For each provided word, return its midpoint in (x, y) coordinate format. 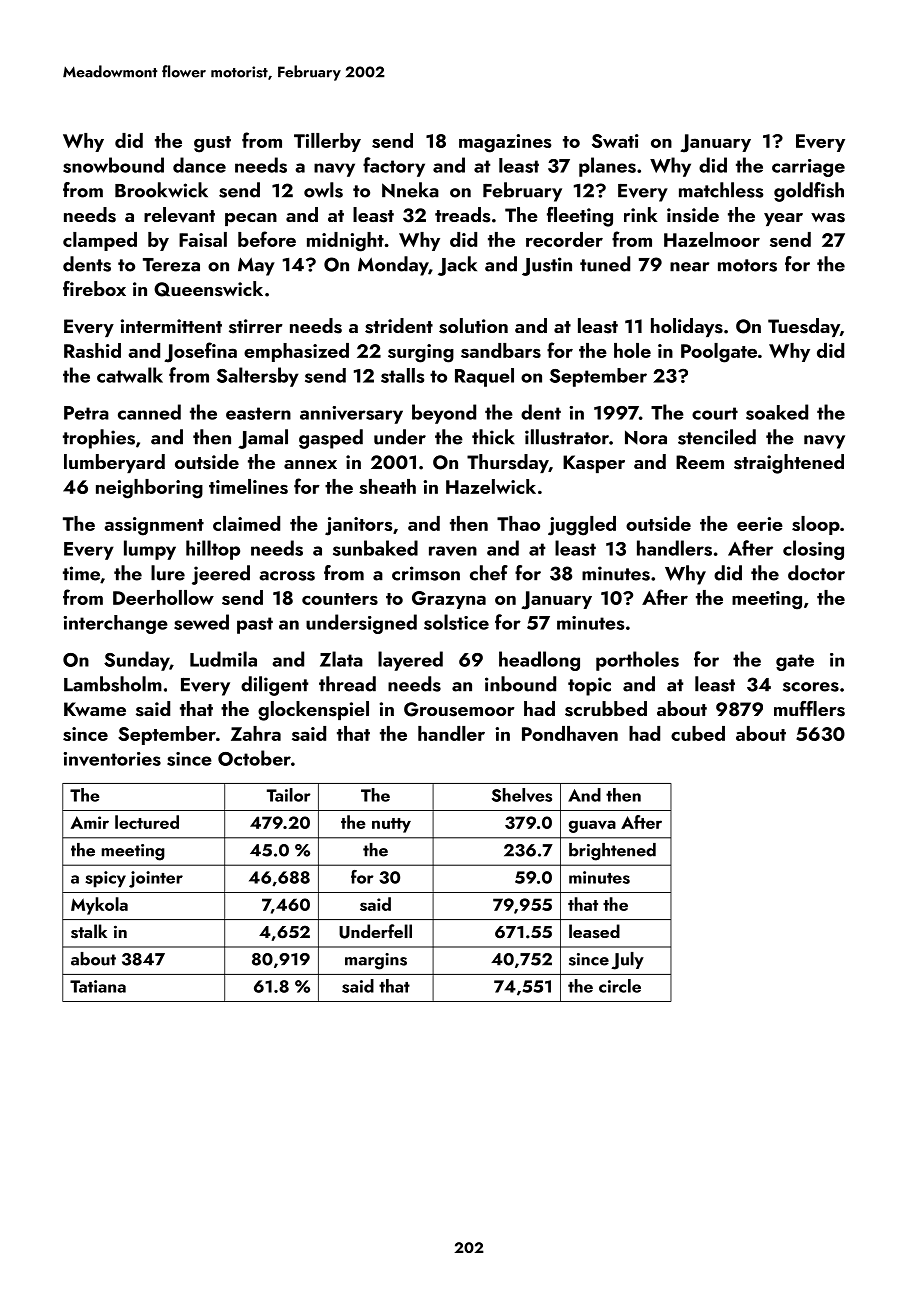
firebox (94, 288)
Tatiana (98, 986)
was (828, 218)
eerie (760, 524)
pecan (251, 219)
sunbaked (375, 548)
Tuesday (804, 327)
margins (376, 961)
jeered (221, 575)
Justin (547, 266)
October (254, 758)
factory (394, 167)
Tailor (289, 795)
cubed (698, 733)
